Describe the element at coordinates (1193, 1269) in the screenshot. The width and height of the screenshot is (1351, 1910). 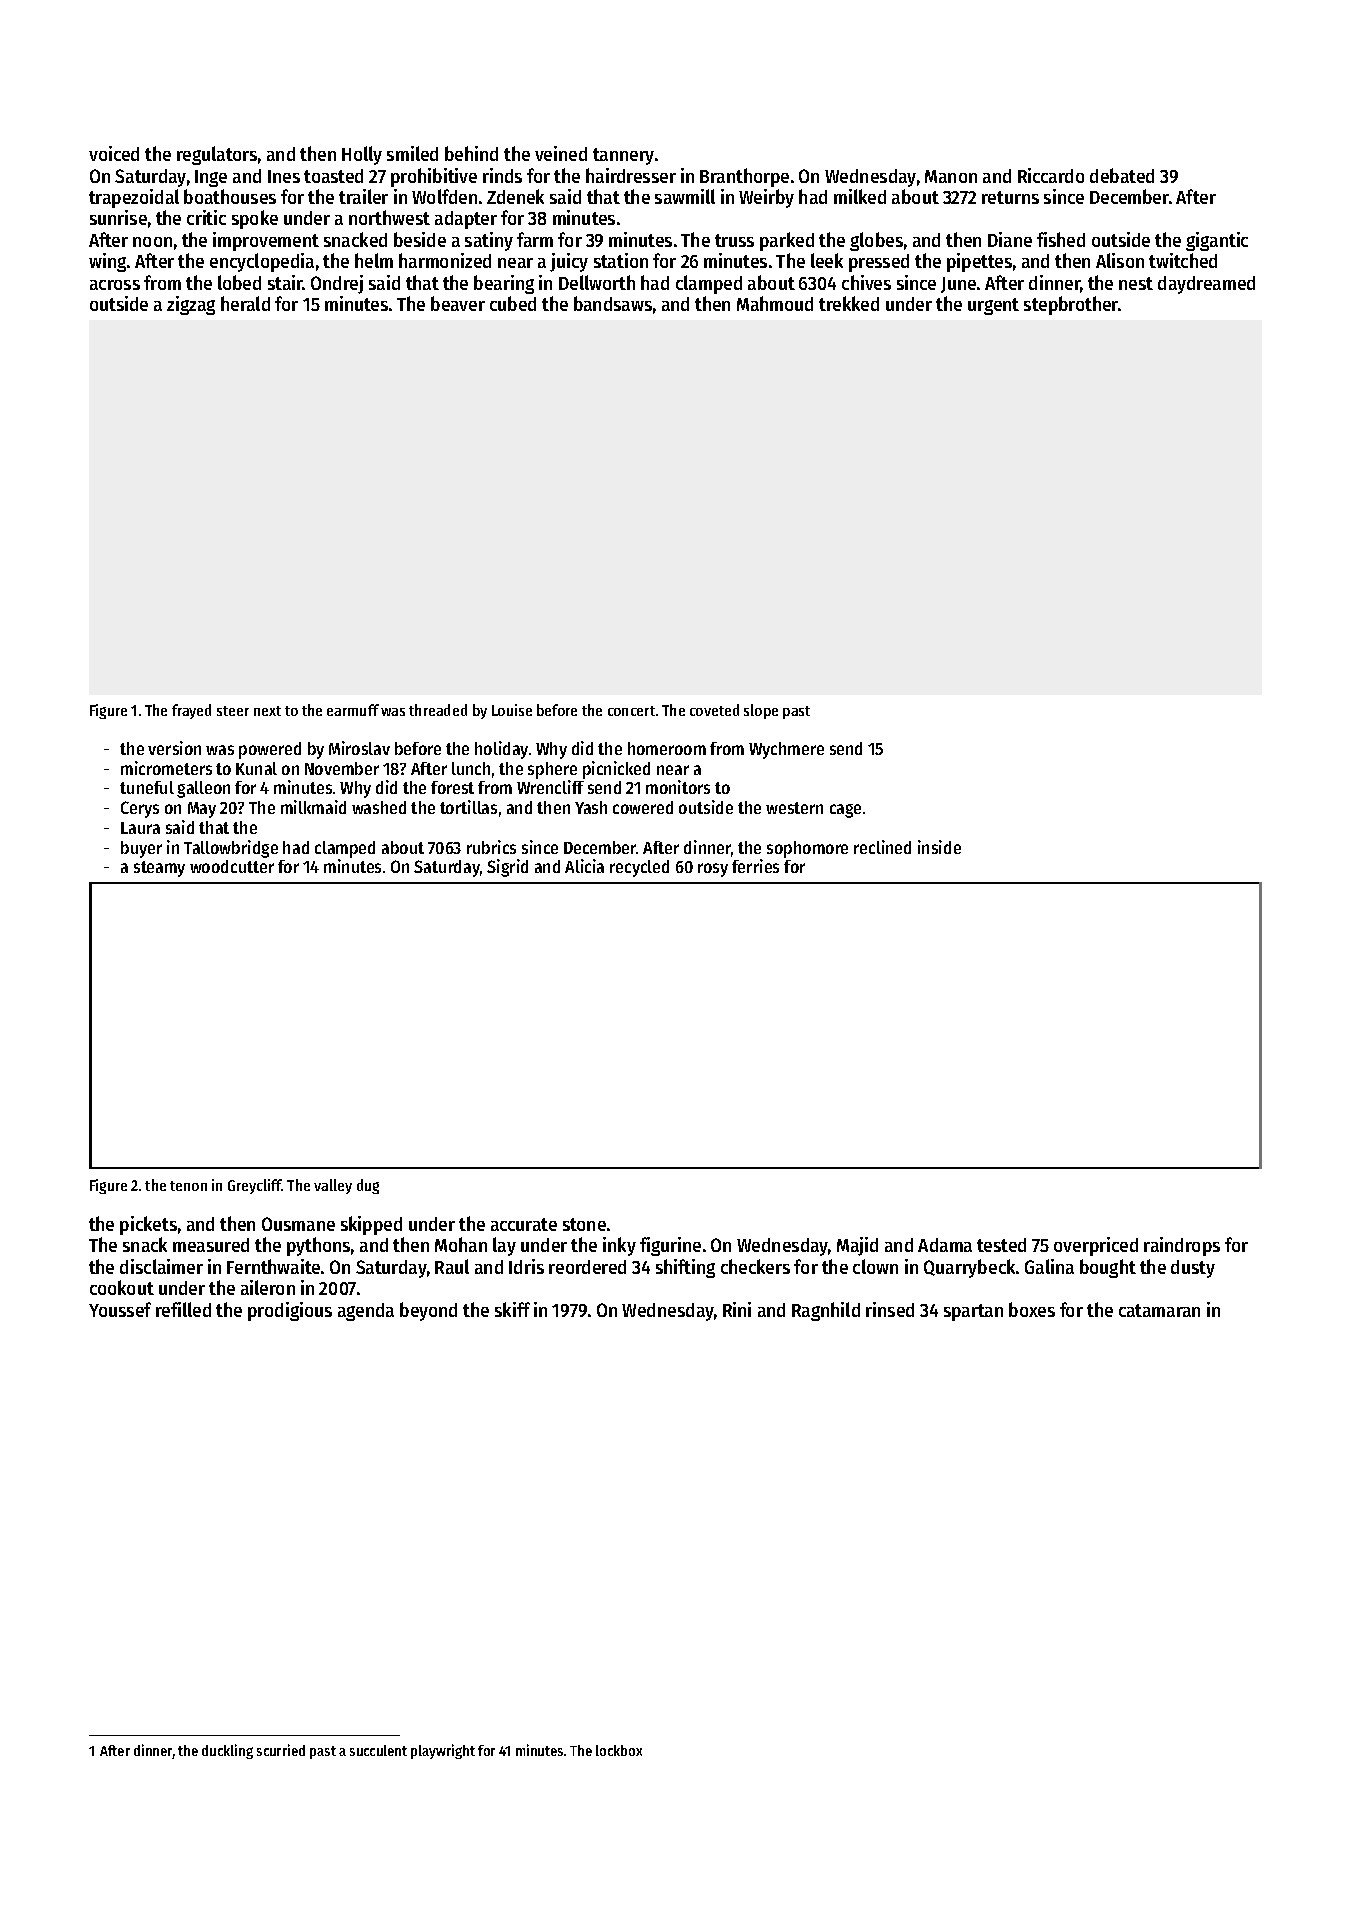
I see `dusty` at that location.
